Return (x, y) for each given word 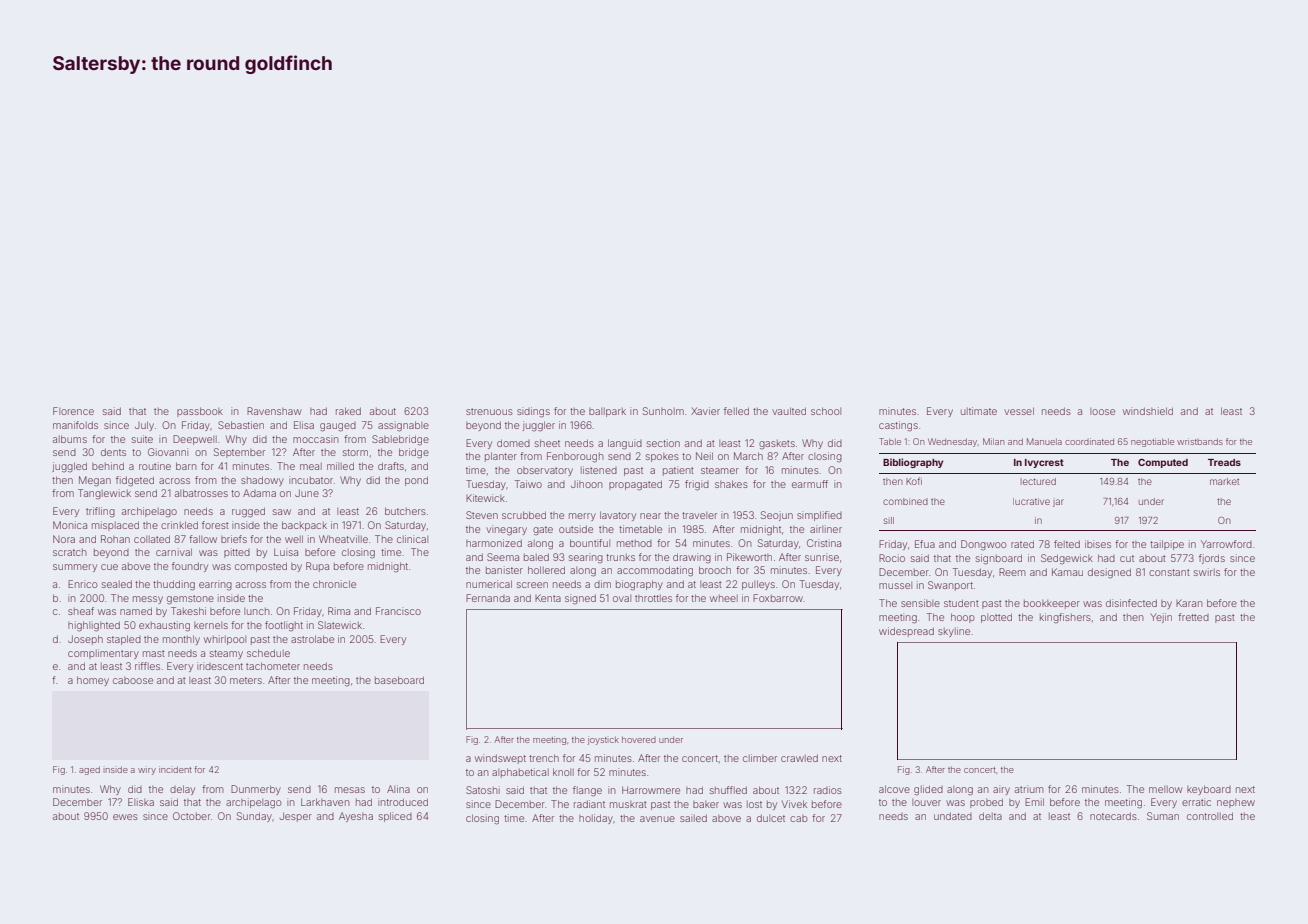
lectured (1038, 481)
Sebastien (241, 425)
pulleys (758, 585)
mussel (895, 585)
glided (928, 790)
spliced (395, 817)
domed (513, 443)
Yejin (1161, 618)
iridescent (220, 666)
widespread (906, 632)
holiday (596, 819)
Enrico (82, 584)
